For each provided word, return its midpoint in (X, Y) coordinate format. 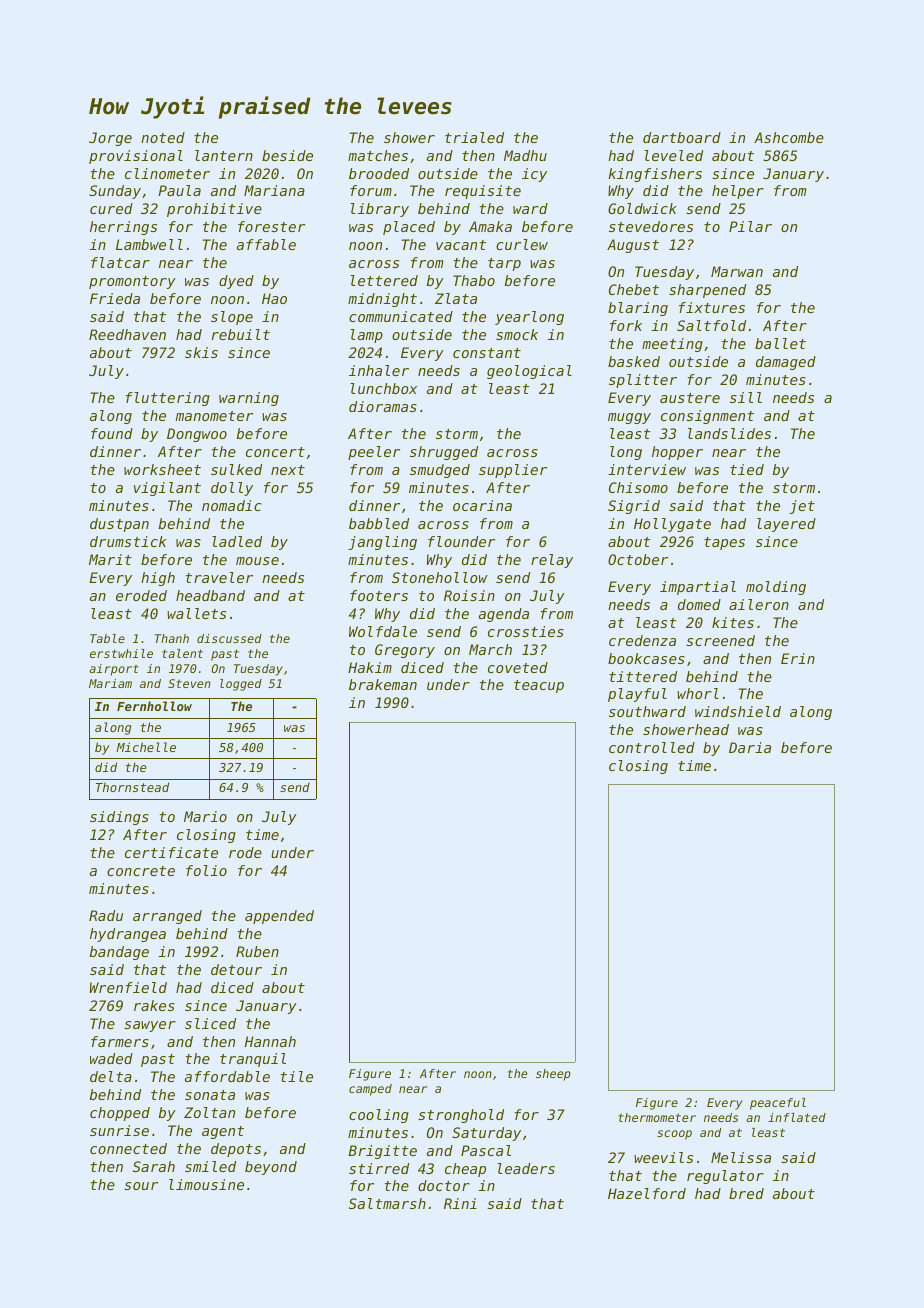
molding (776, 588)
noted (163, 137)
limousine (206, 1184)
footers (379, 595)
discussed (229, 638)
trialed (474, 137)
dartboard (682, 137)
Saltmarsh (387, 1203)
